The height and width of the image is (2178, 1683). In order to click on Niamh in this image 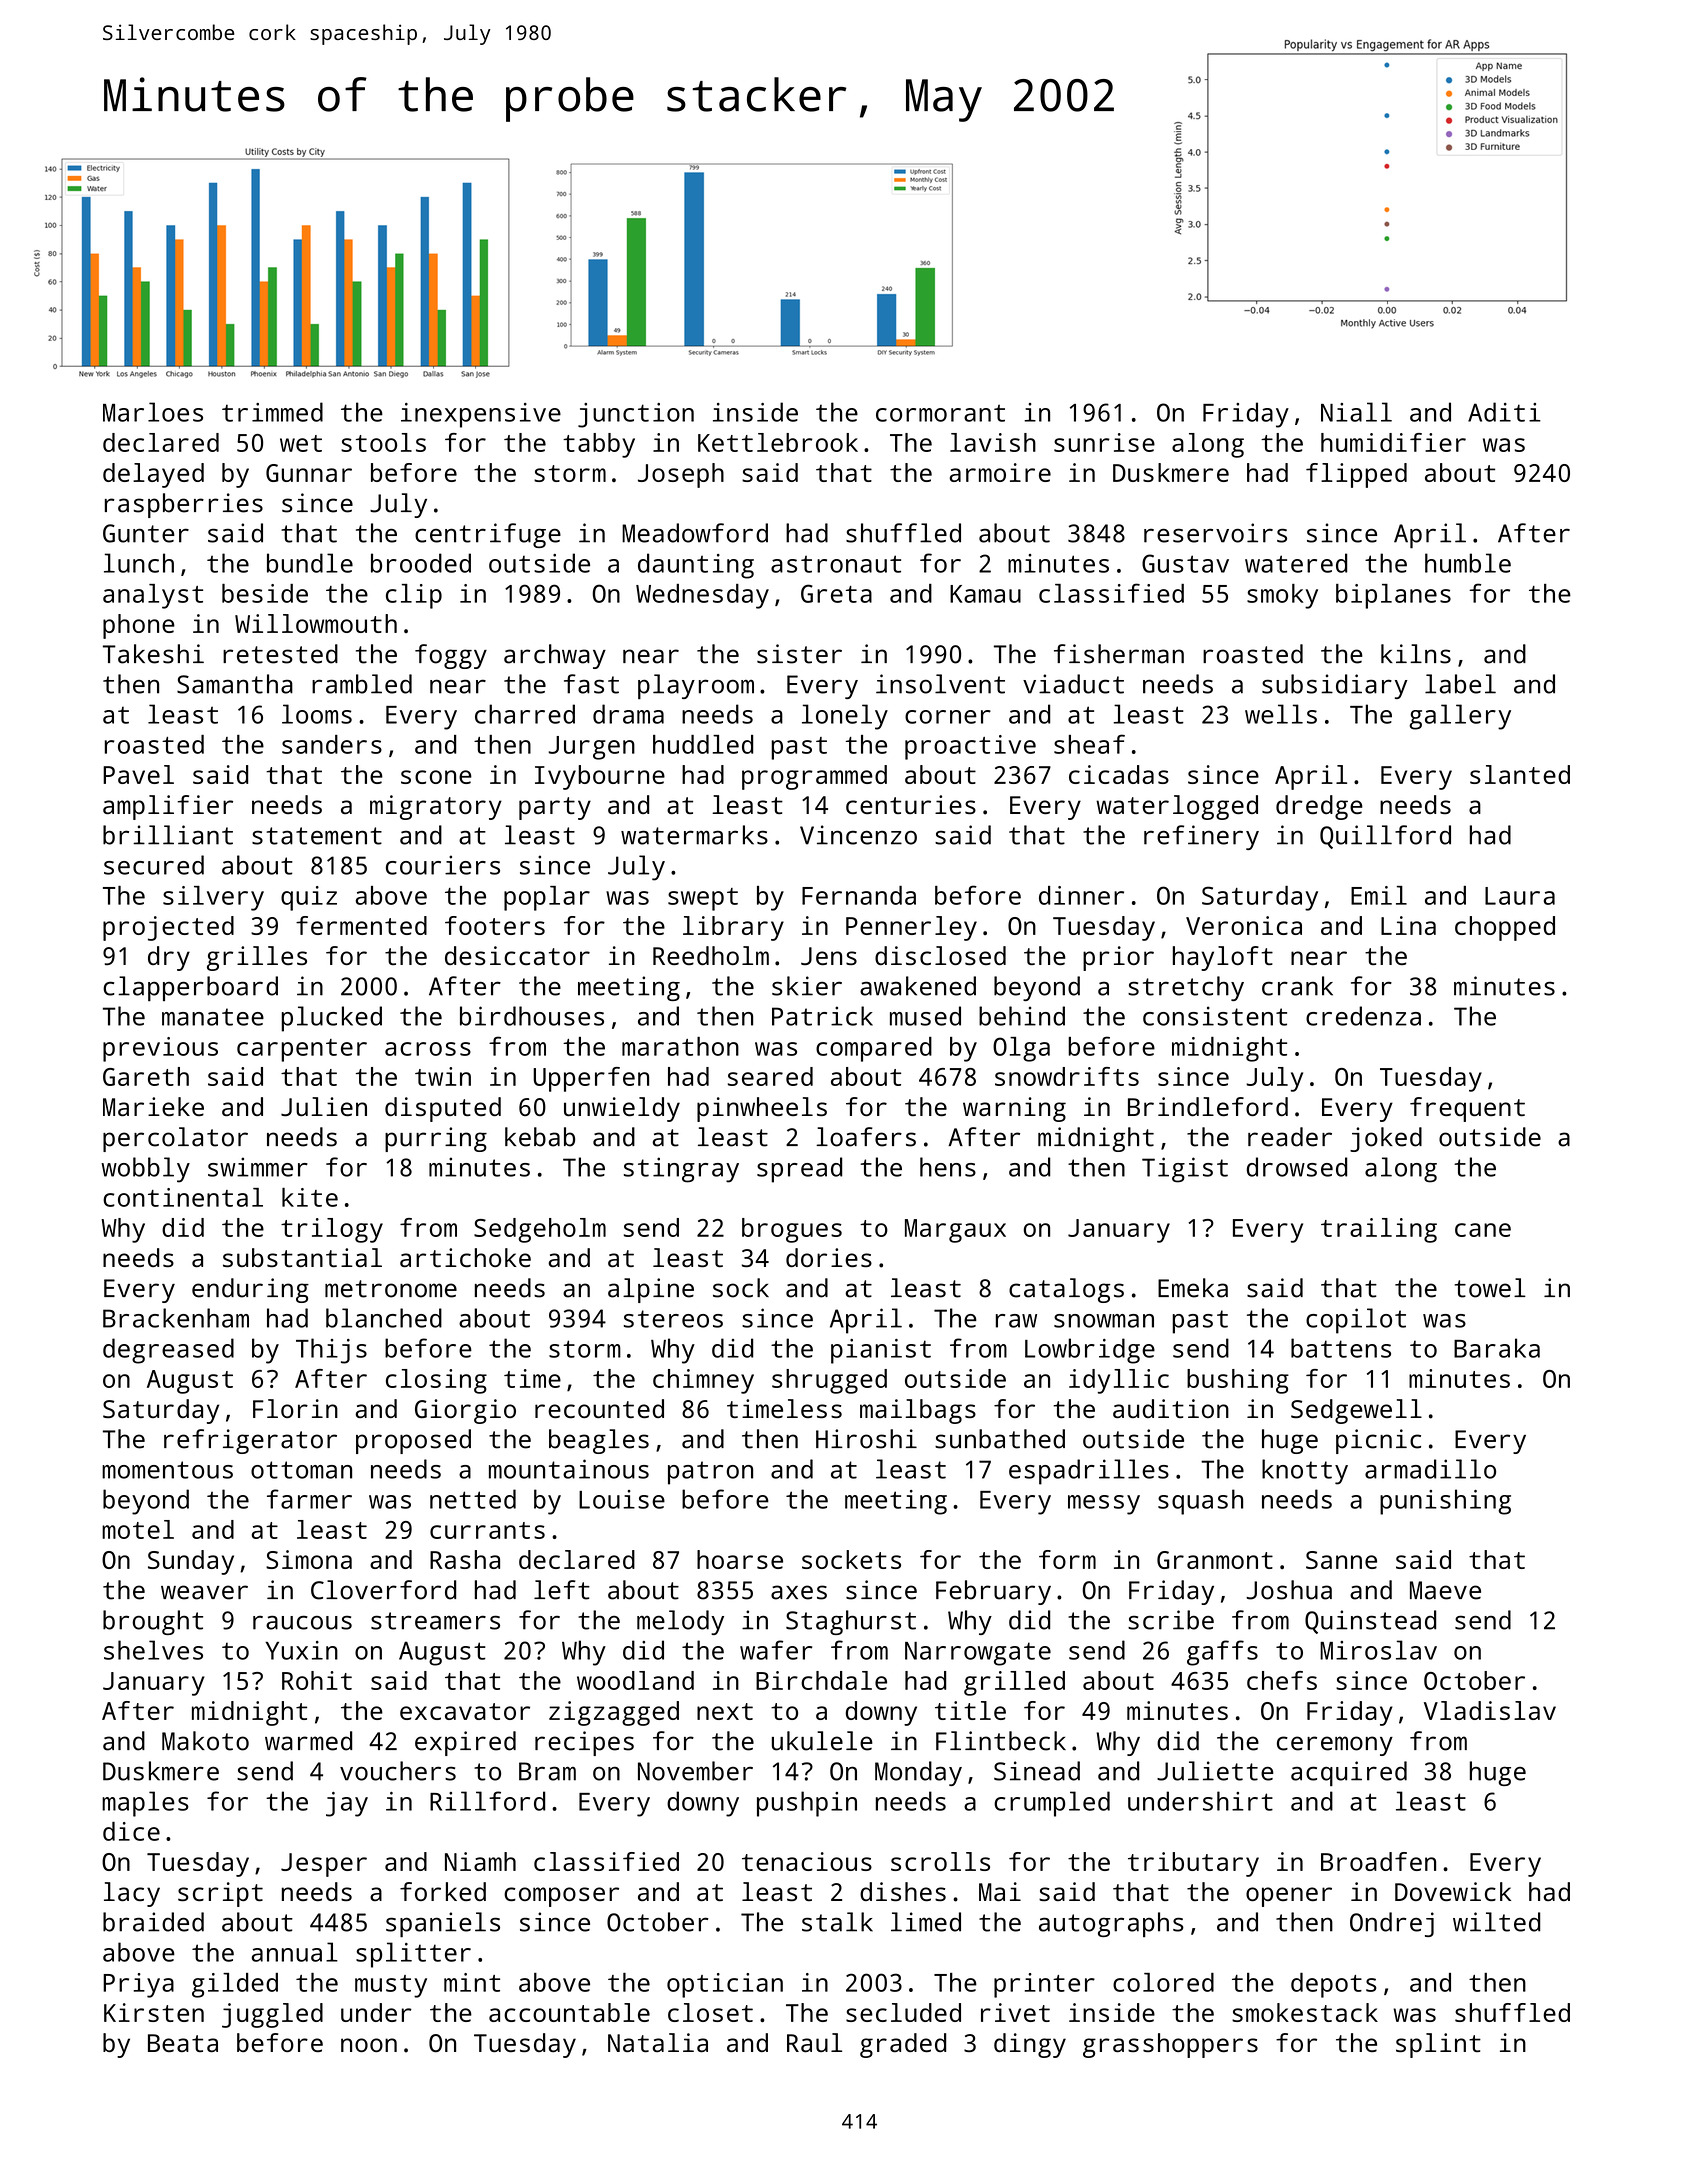, I will do `click(480, 1861)`.
